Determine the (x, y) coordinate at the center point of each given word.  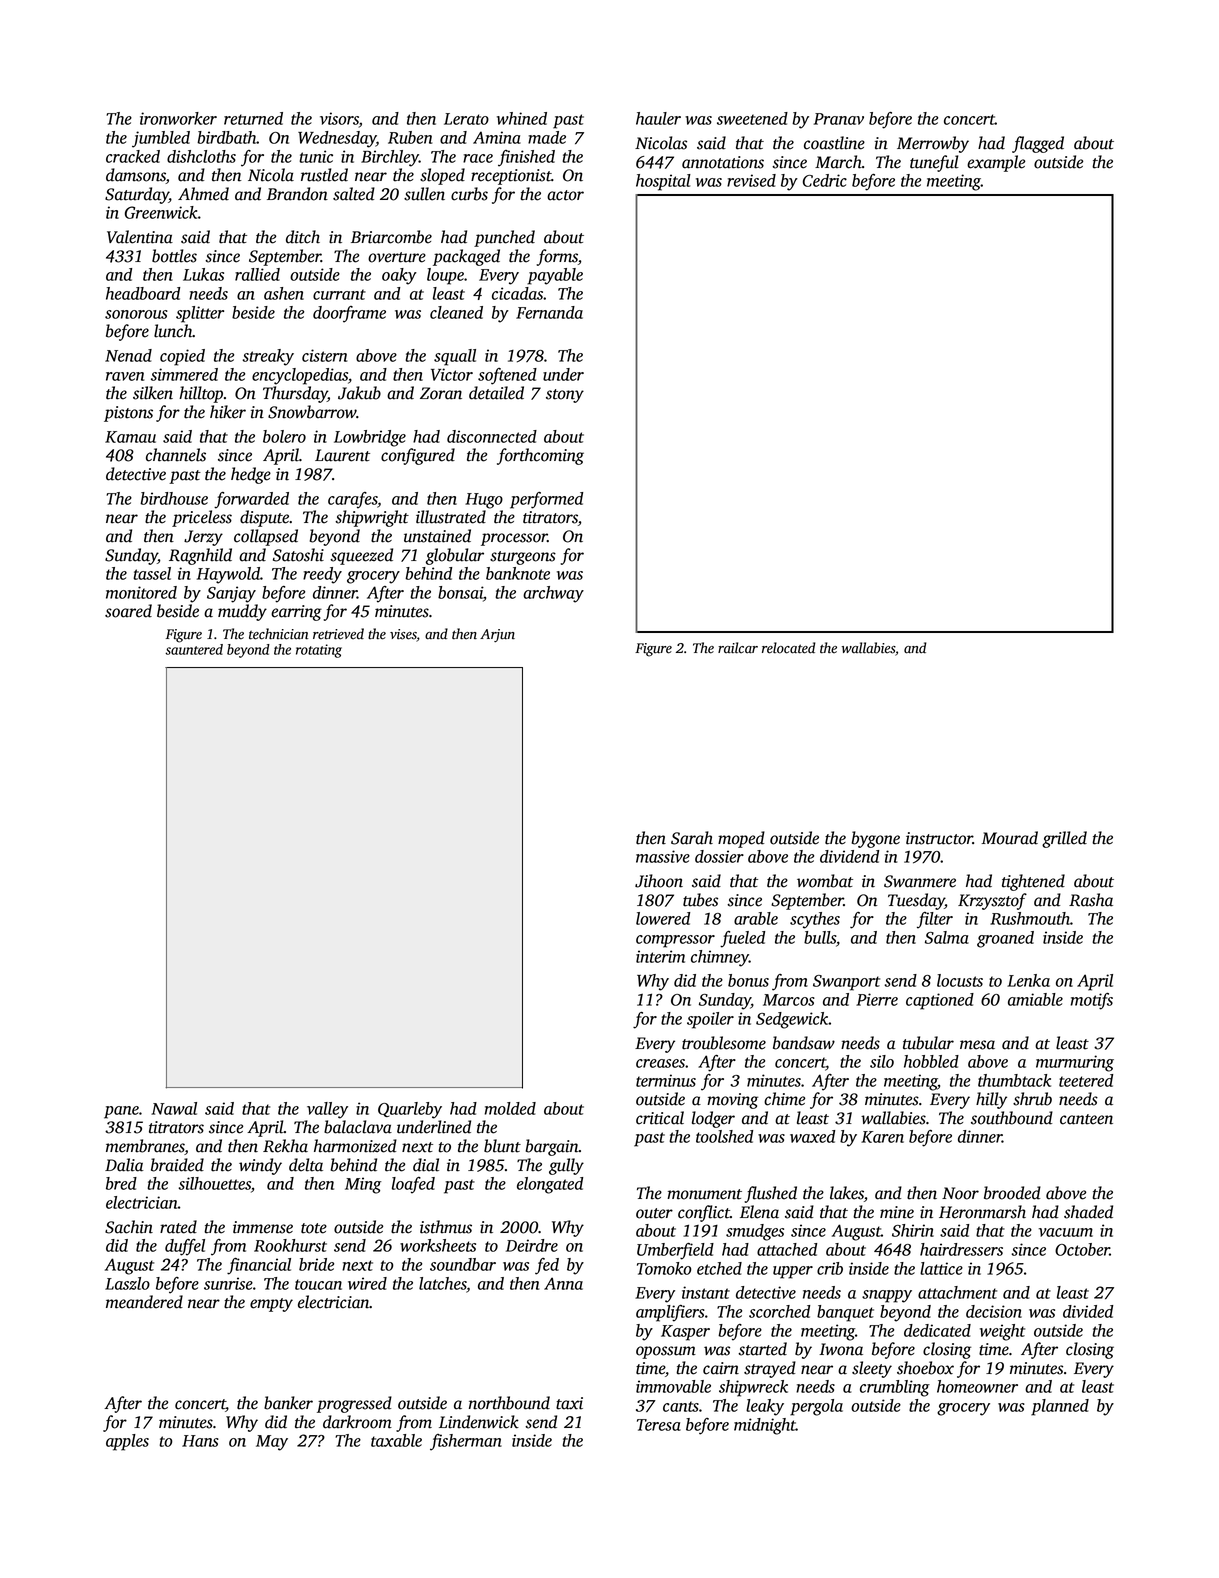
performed (546, 500)
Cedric (825, 180)
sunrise (228, 1283)
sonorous (136, 314)
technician (278, 634)
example (996, 163)
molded (510, 1108)
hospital (663, 182)
